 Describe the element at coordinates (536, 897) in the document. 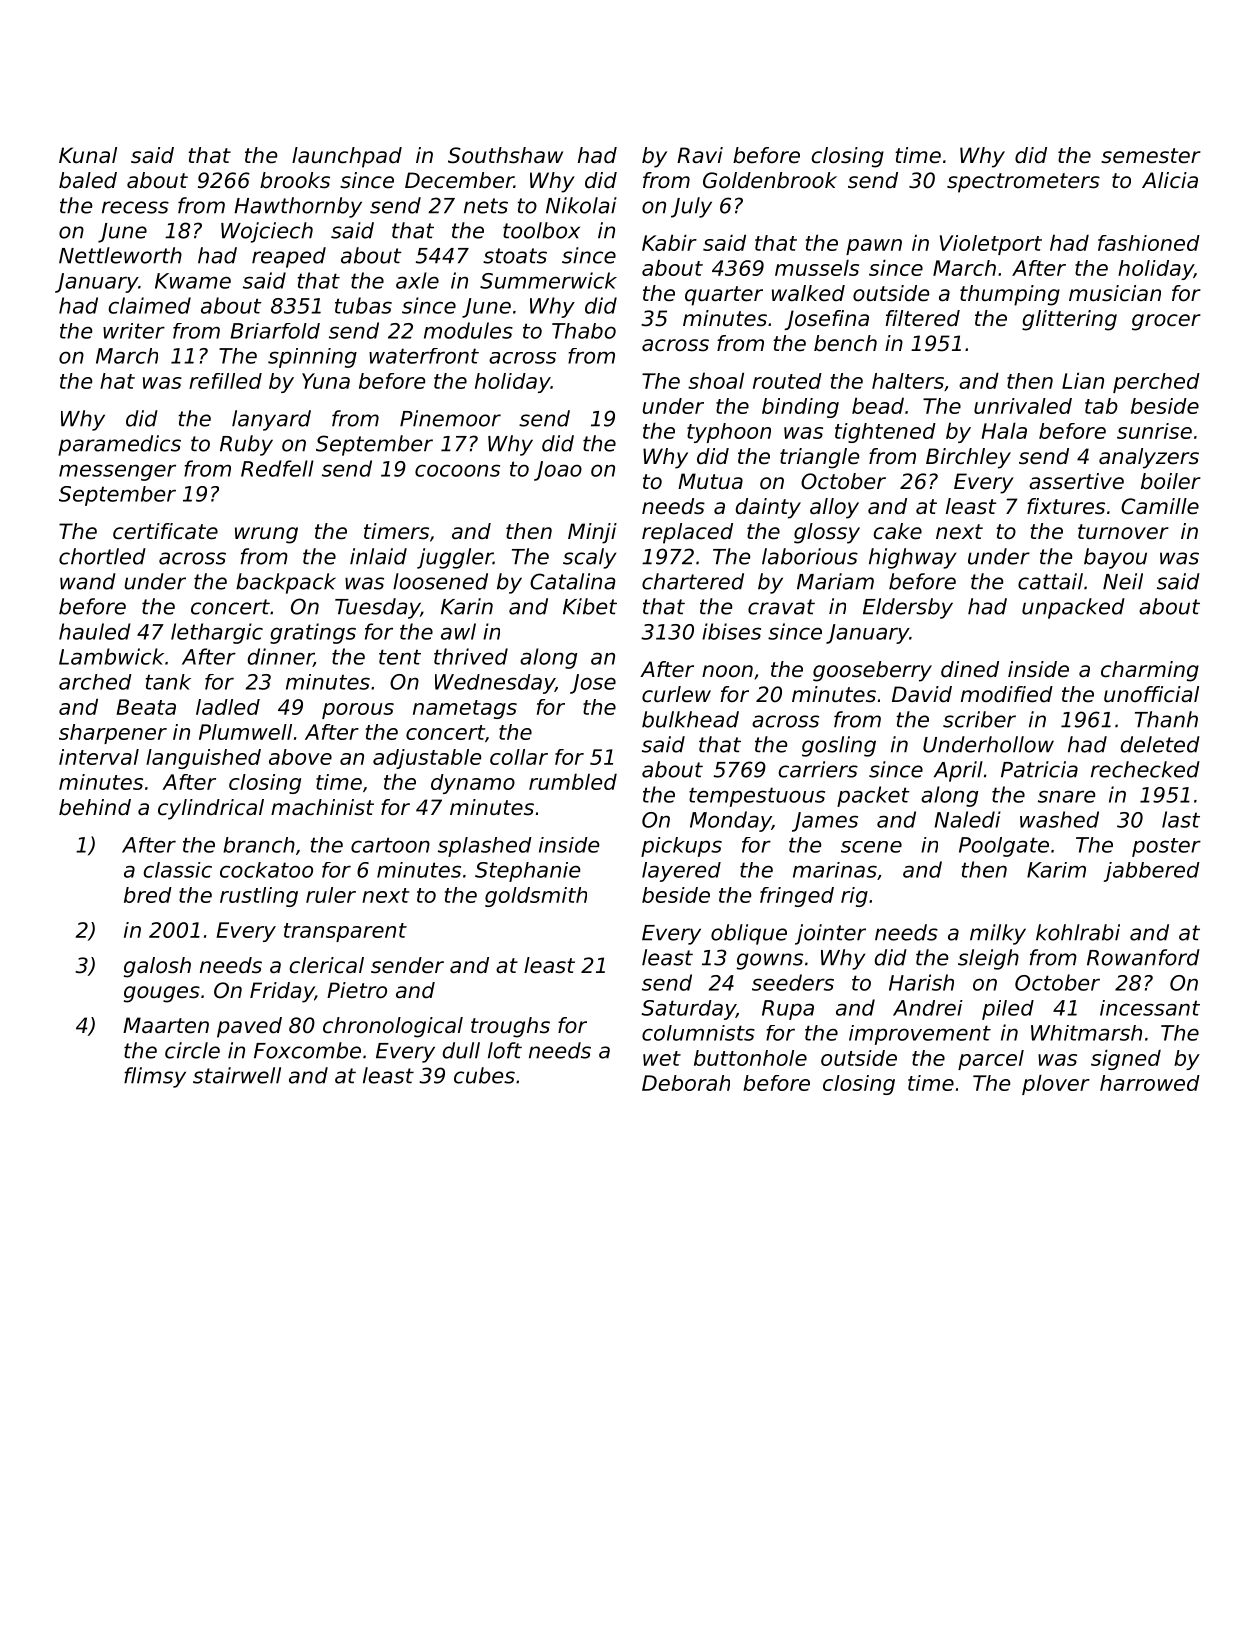

I see `goldsmith` at that location.
